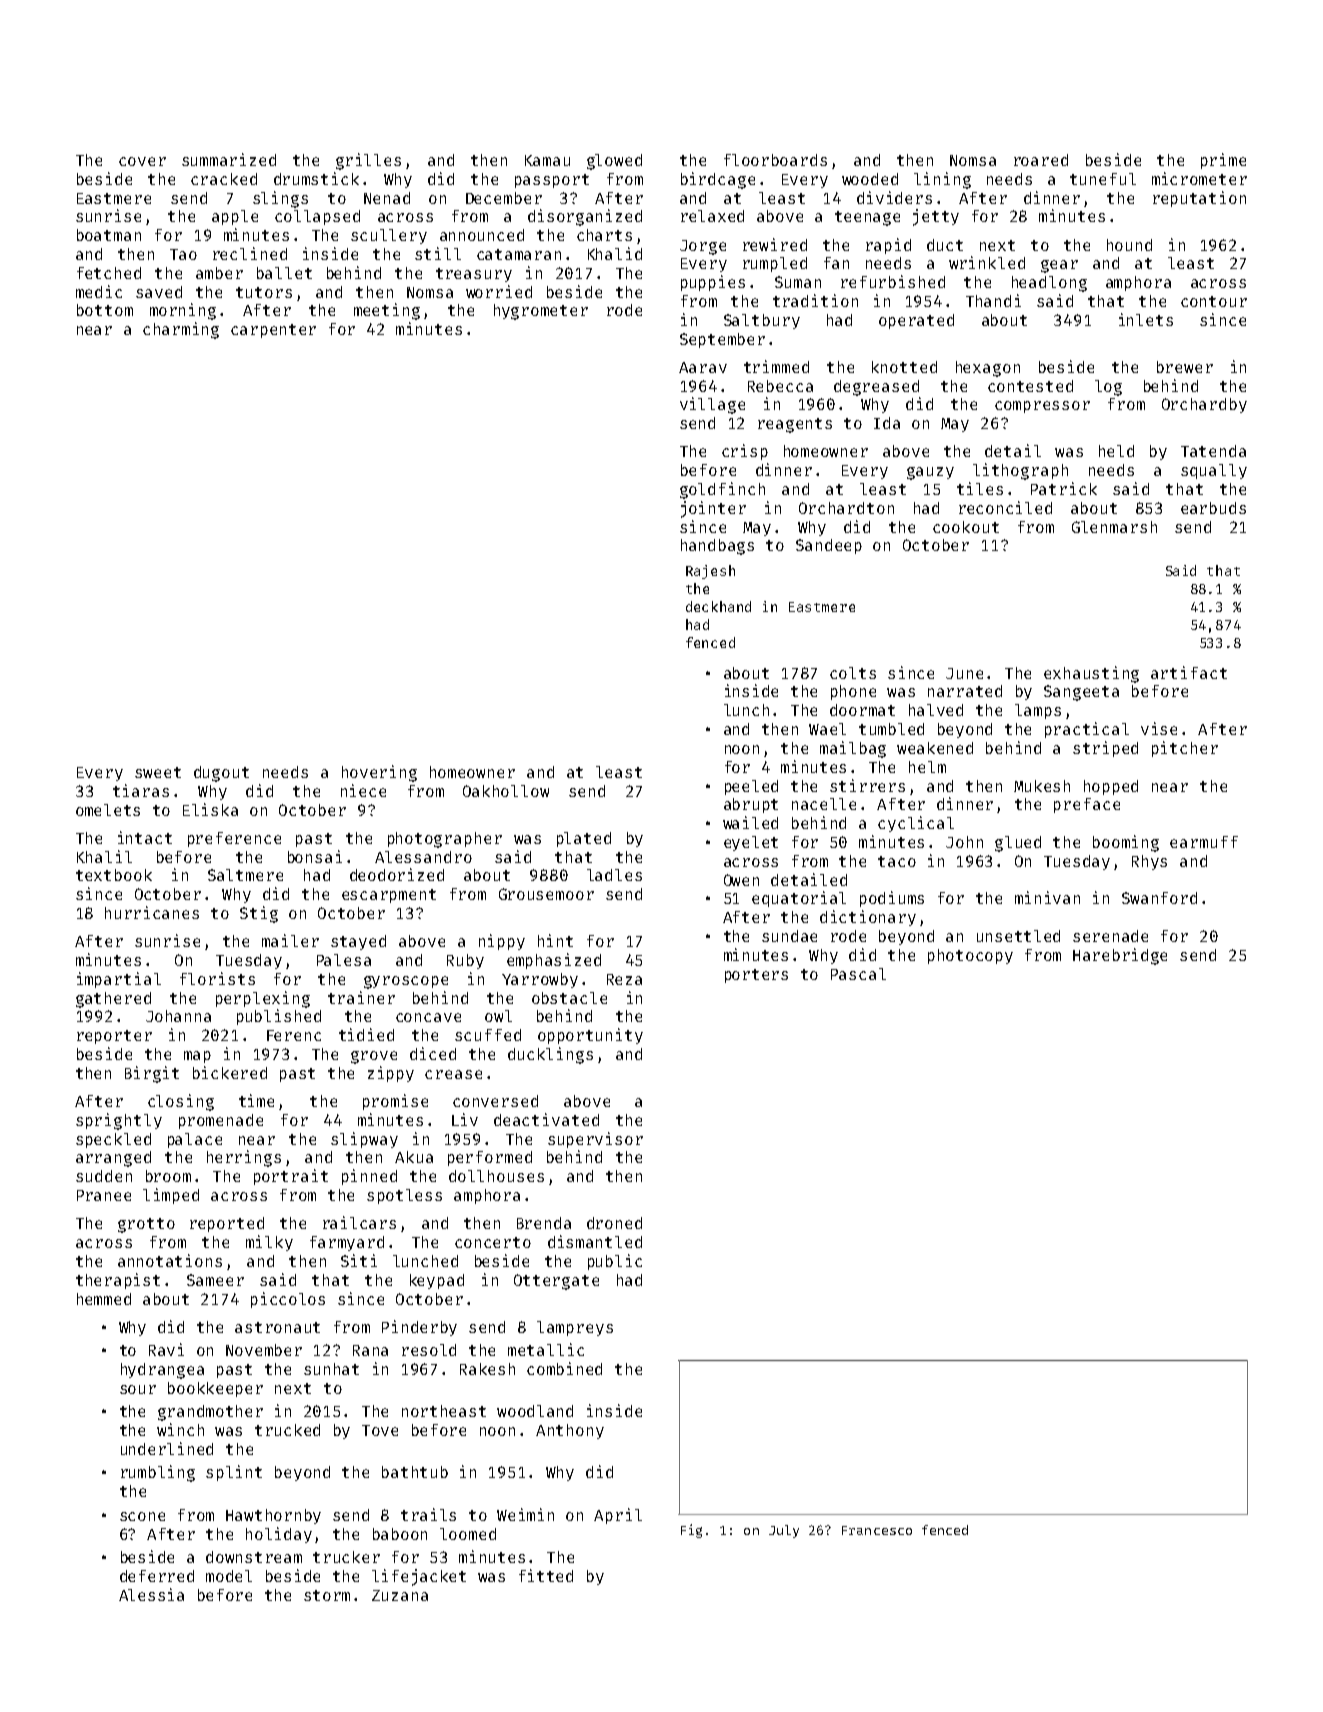  What do you see at coordinates (151, 1594) in the screenshot?
I see `Alessia` at bounding box center [151, 1594].
